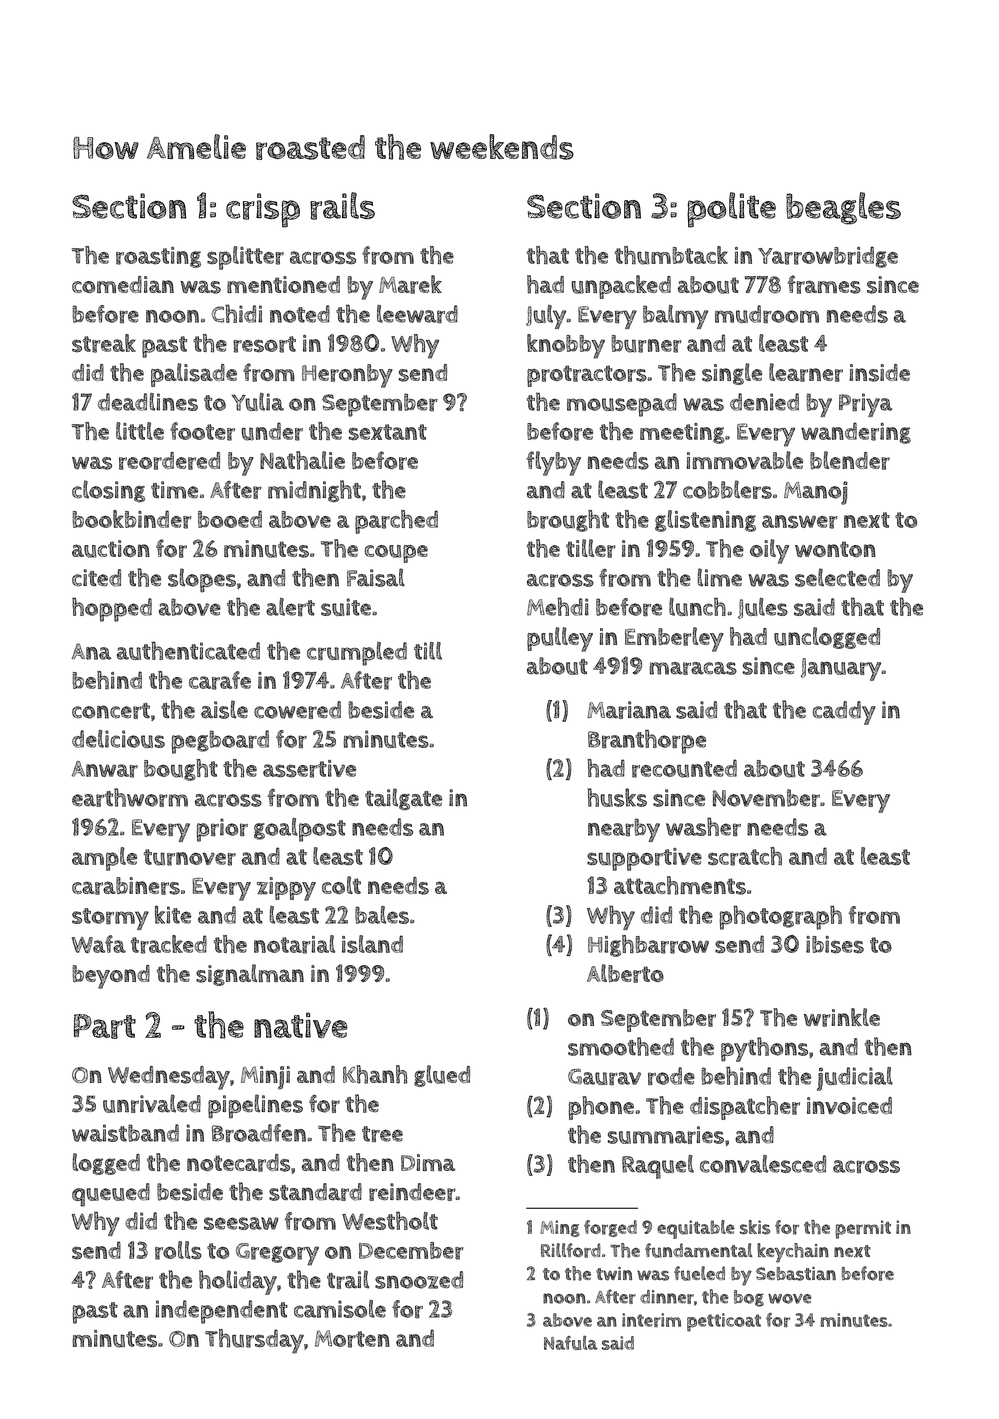 This image has width=999, height=1419. What do you see at coordinates (346, 607) in the image?
I see `suite` at bounding box center [346, 607].
